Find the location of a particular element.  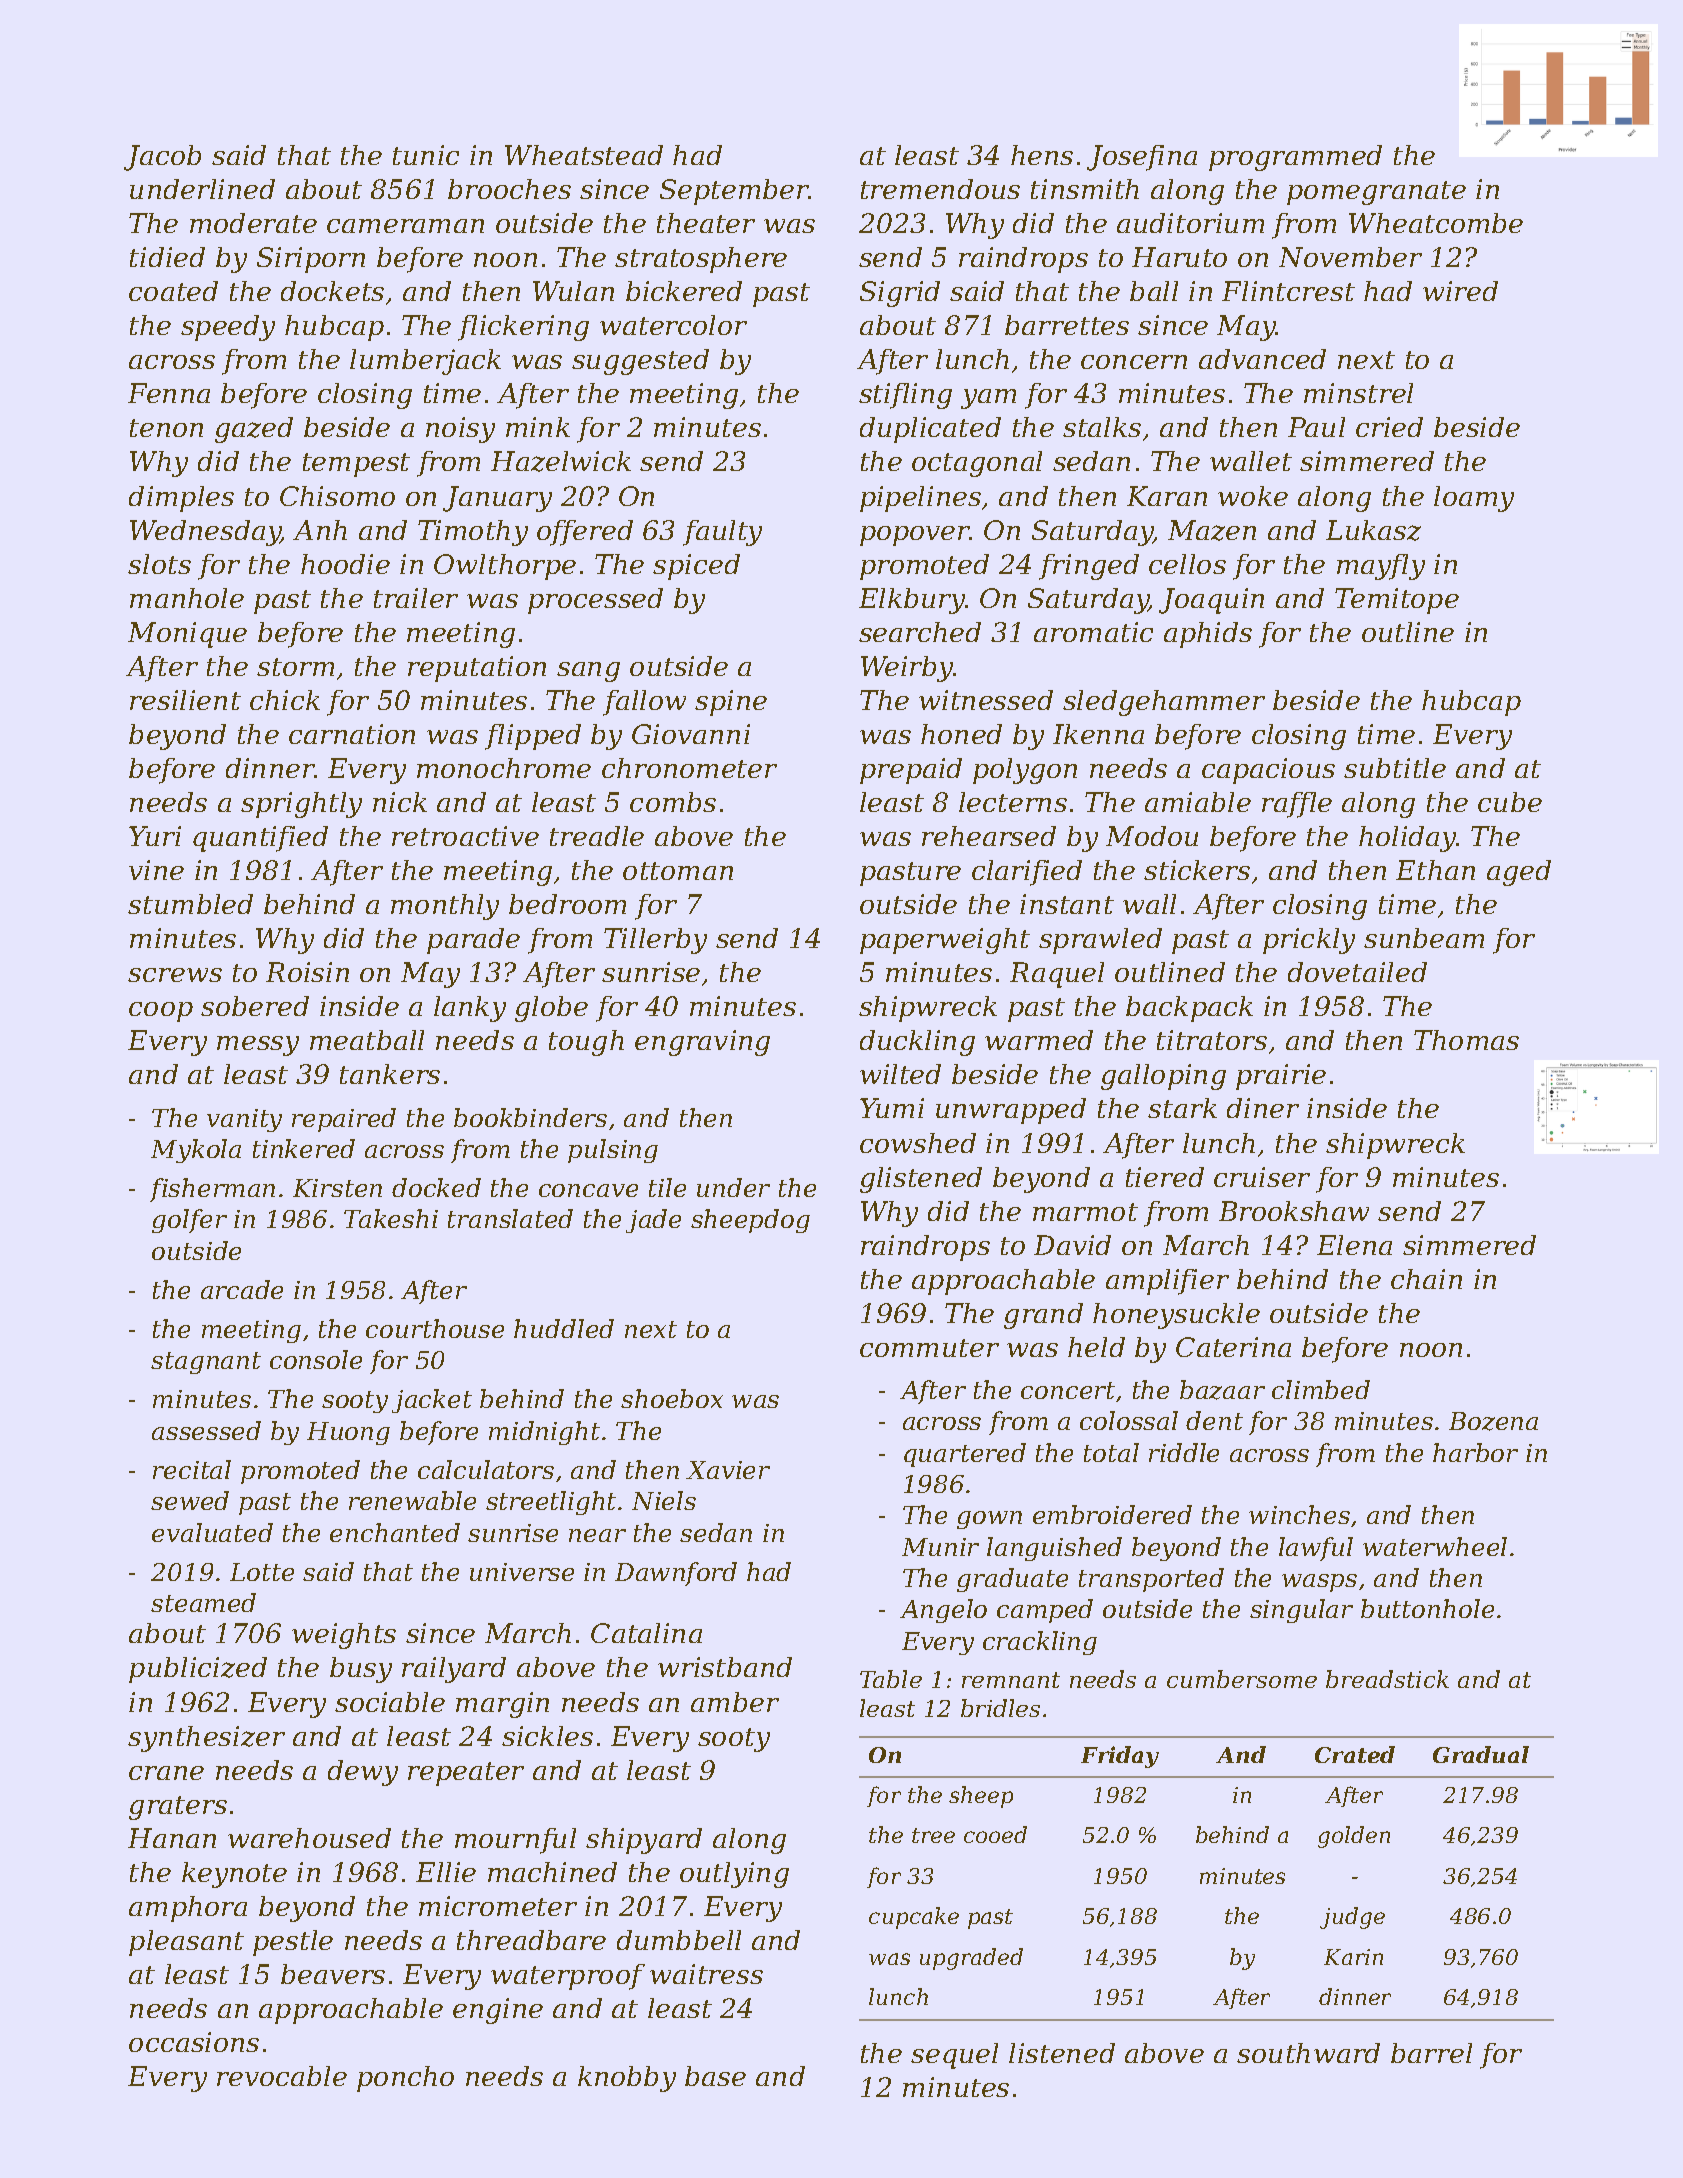

Sigrid is located at coordinates (900, 294).
